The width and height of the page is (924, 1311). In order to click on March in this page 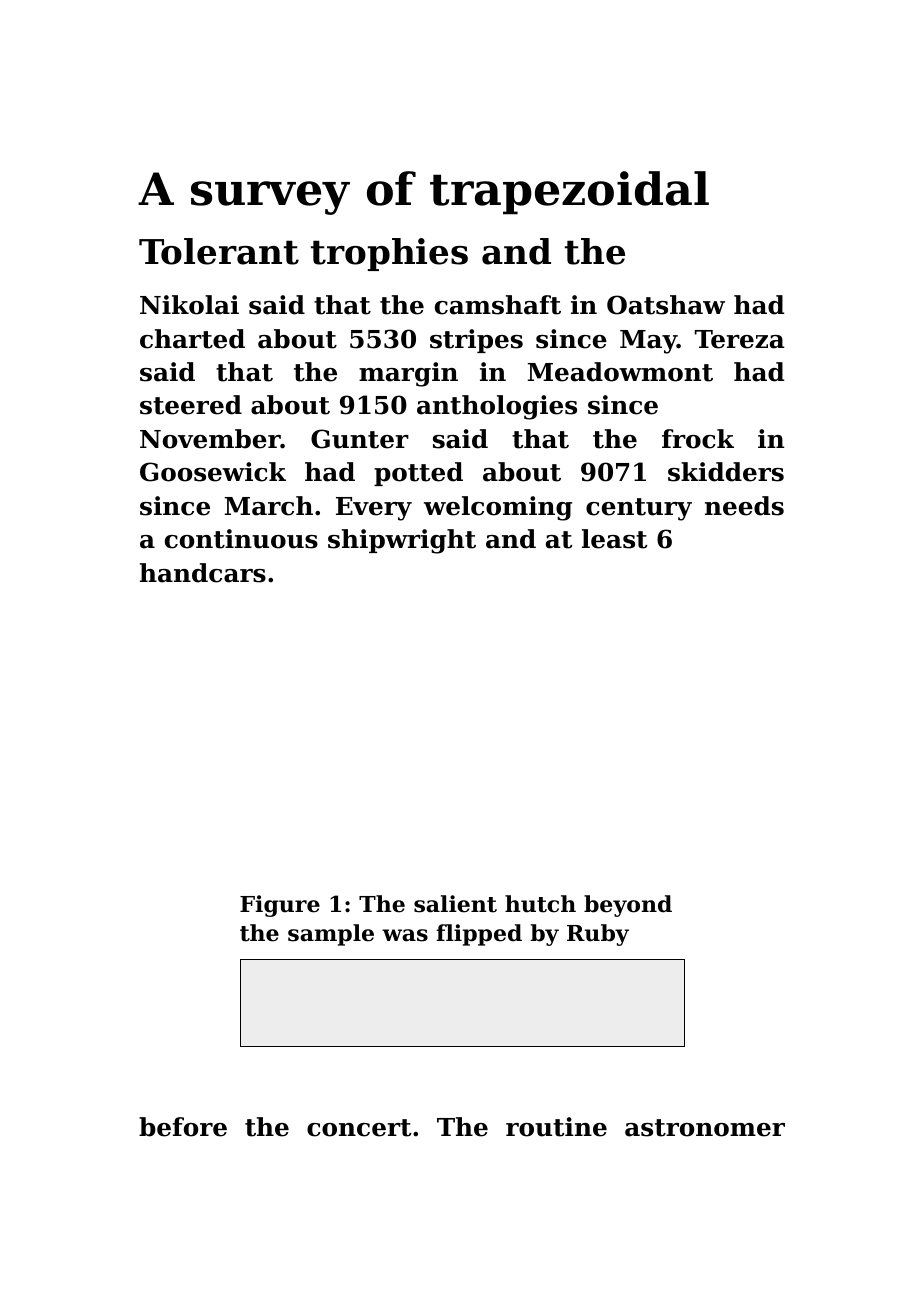, I will do `click(269, 506)`.
